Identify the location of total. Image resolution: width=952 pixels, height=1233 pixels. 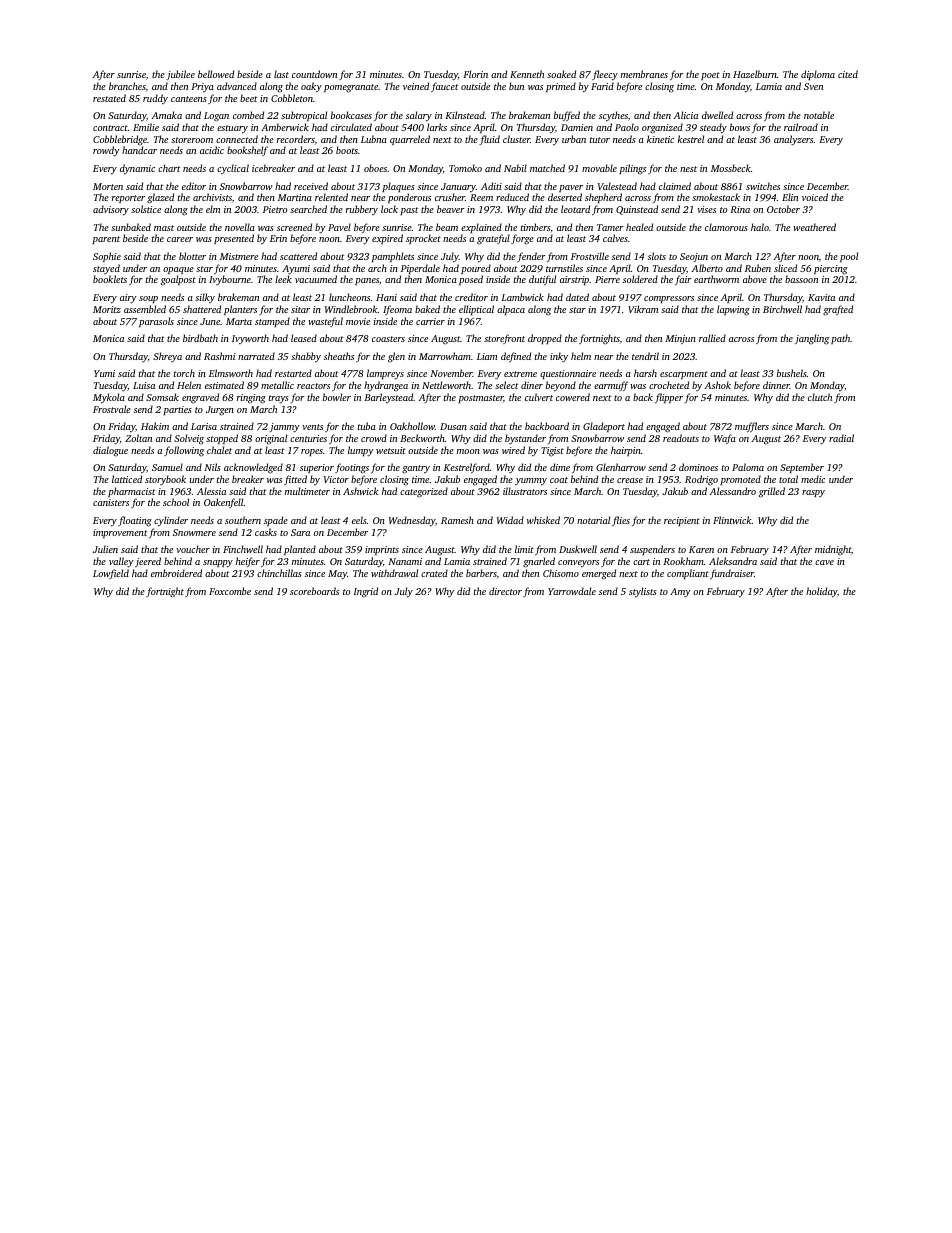
(788, 479).
